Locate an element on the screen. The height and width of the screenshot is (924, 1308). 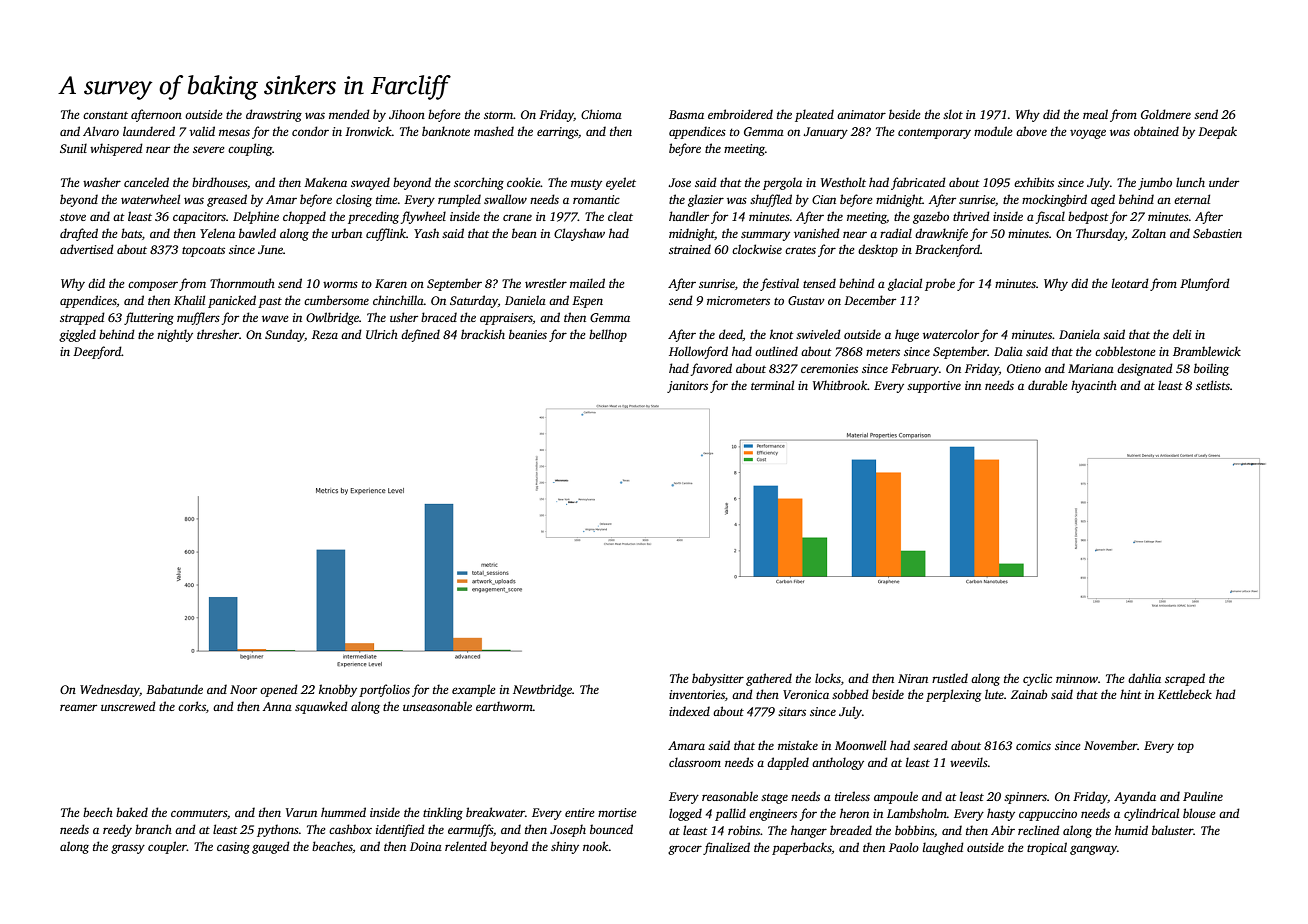
meal is located at coordinates (1095, 114).
